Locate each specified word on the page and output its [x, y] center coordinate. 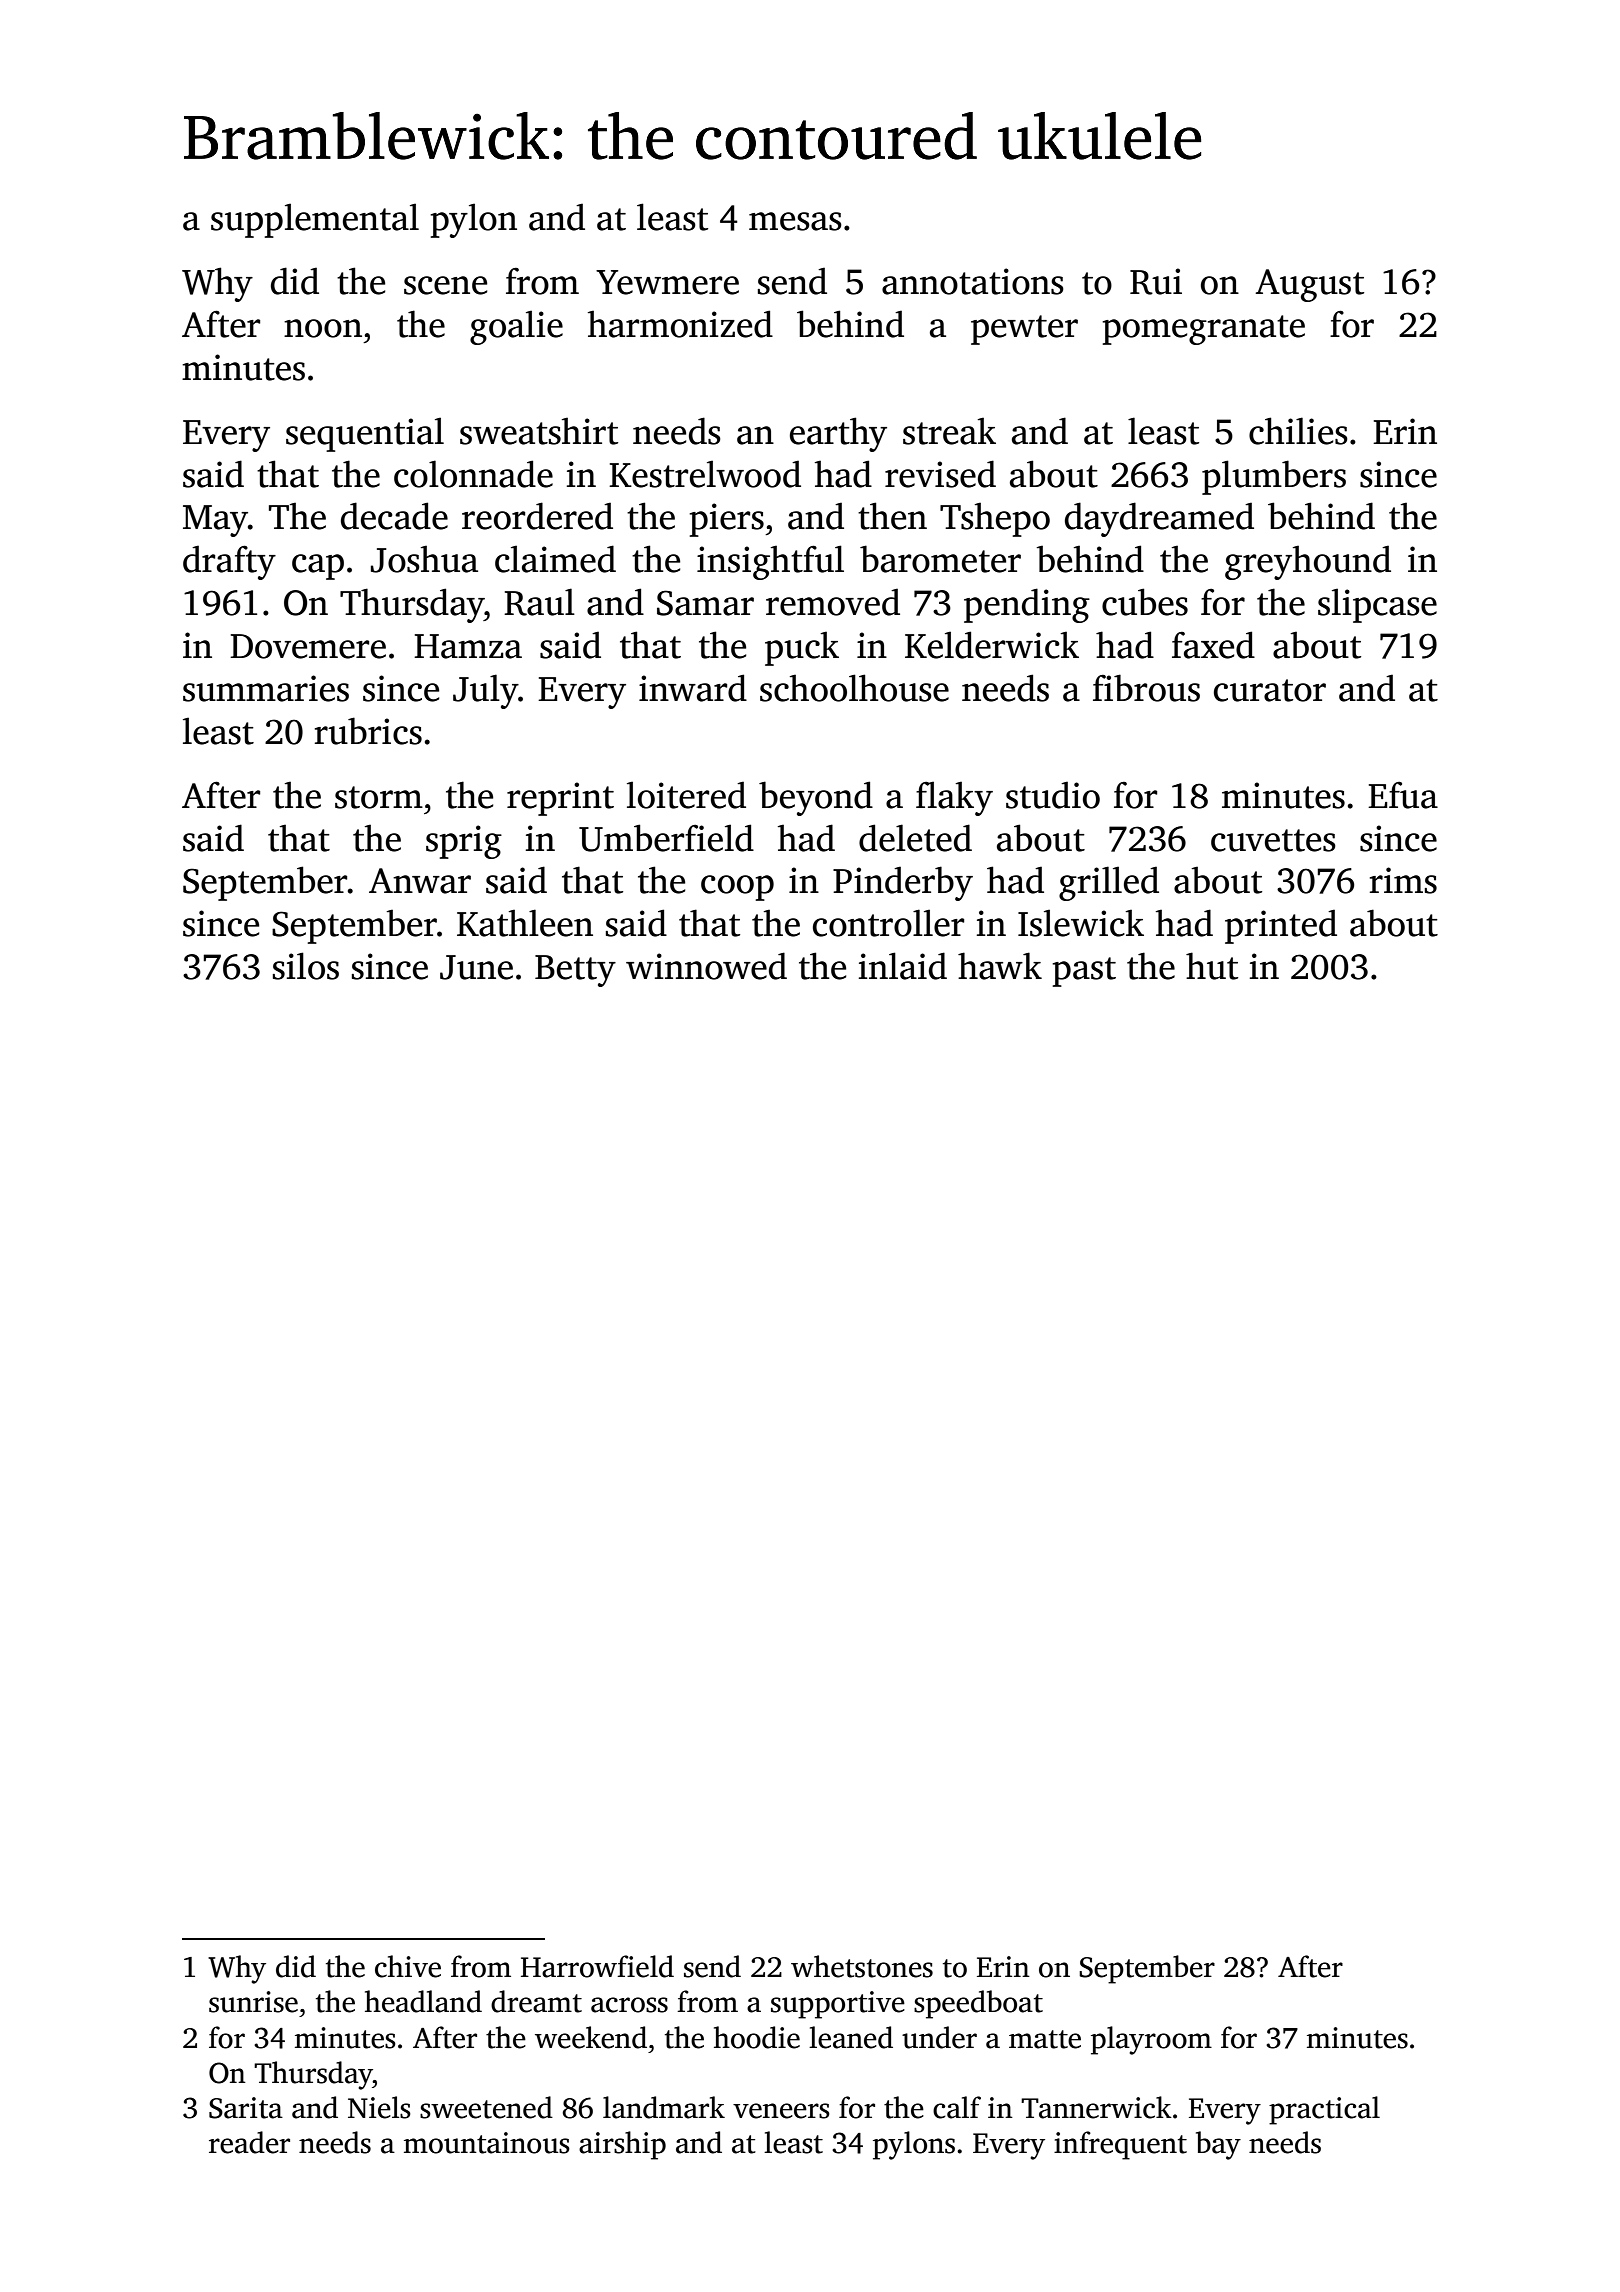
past [1084, 972]
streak [949, 431]
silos [306, 966]
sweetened [486, 2107]
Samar [705, 603]
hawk [1000, 966]
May [215, 521]
